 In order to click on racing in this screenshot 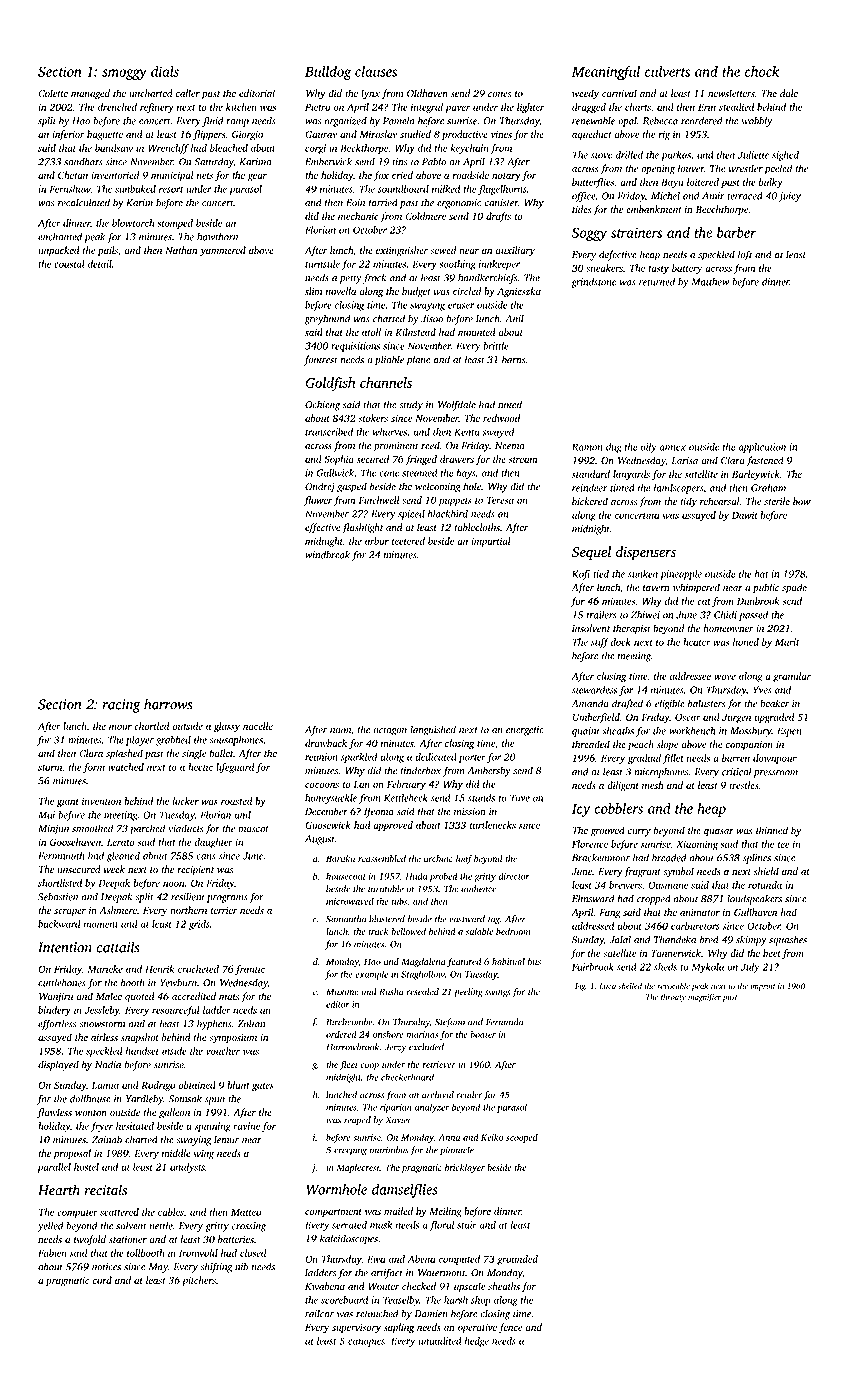, I will do `click(121, 706)`.
